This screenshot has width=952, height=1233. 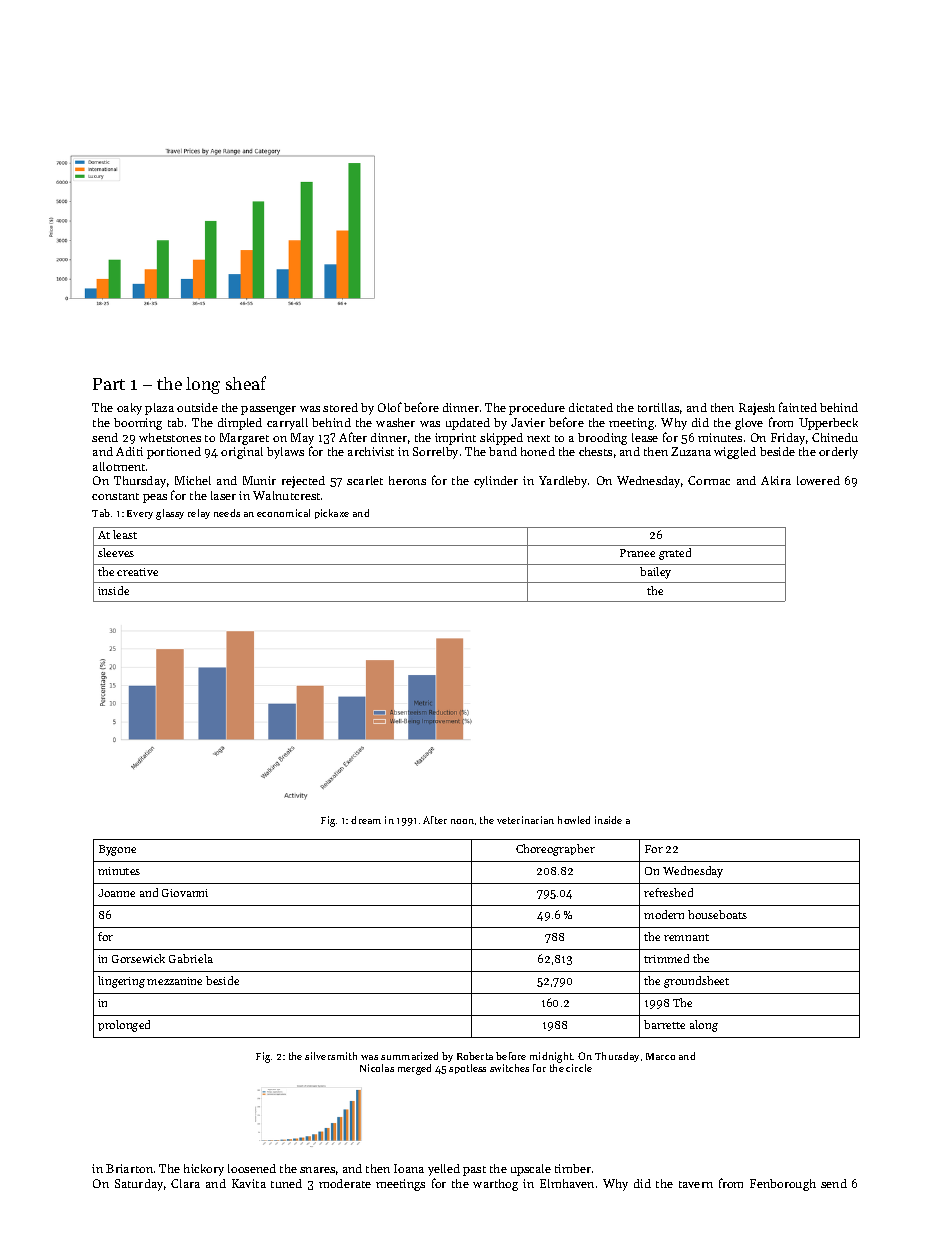 What do you see at coordinates (474, 1171) in the screenshot?
I see `past` at bounding box center [474, 1171].
